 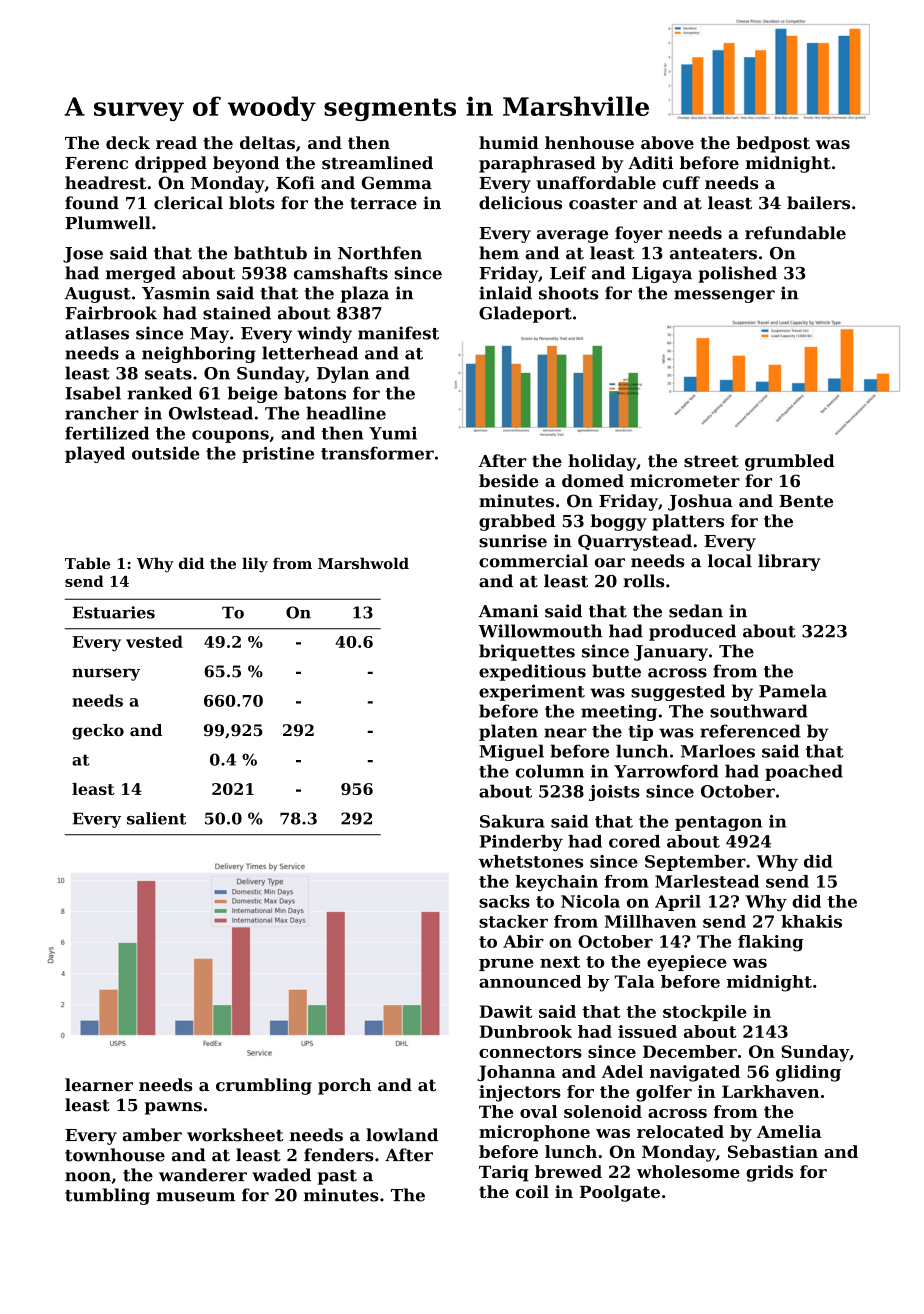 I want to click on found, so click(x=92, y=203).
